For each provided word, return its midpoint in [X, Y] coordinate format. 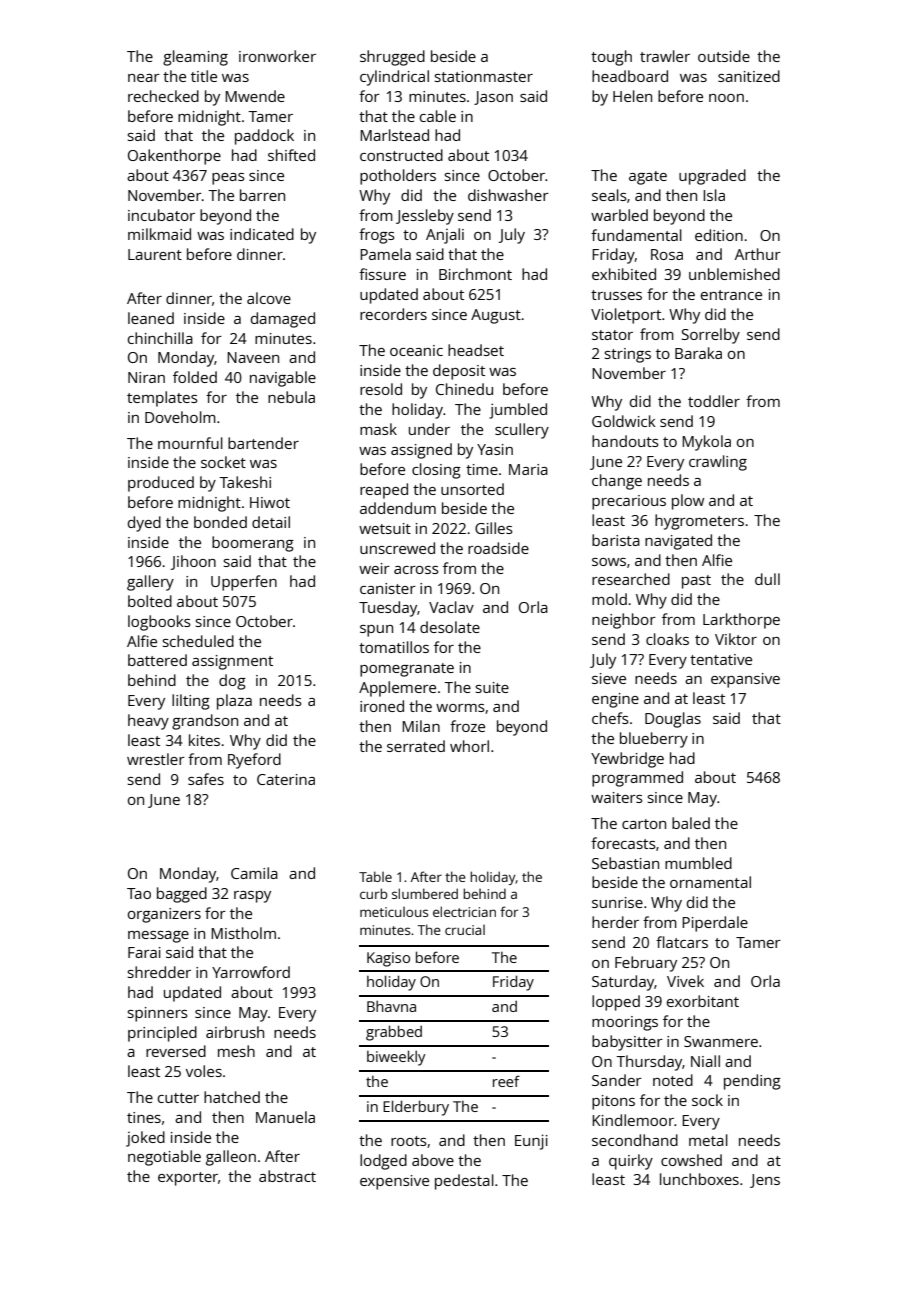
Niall [705, 1061]
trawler [665, 56]
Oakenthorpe [174, 157]
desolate [450, 627]
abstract [287, 1176]
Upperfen [244, 583]
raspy [252, 897]
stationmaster [483, 76]
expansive [745, 680]
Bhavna [391, 1006]
